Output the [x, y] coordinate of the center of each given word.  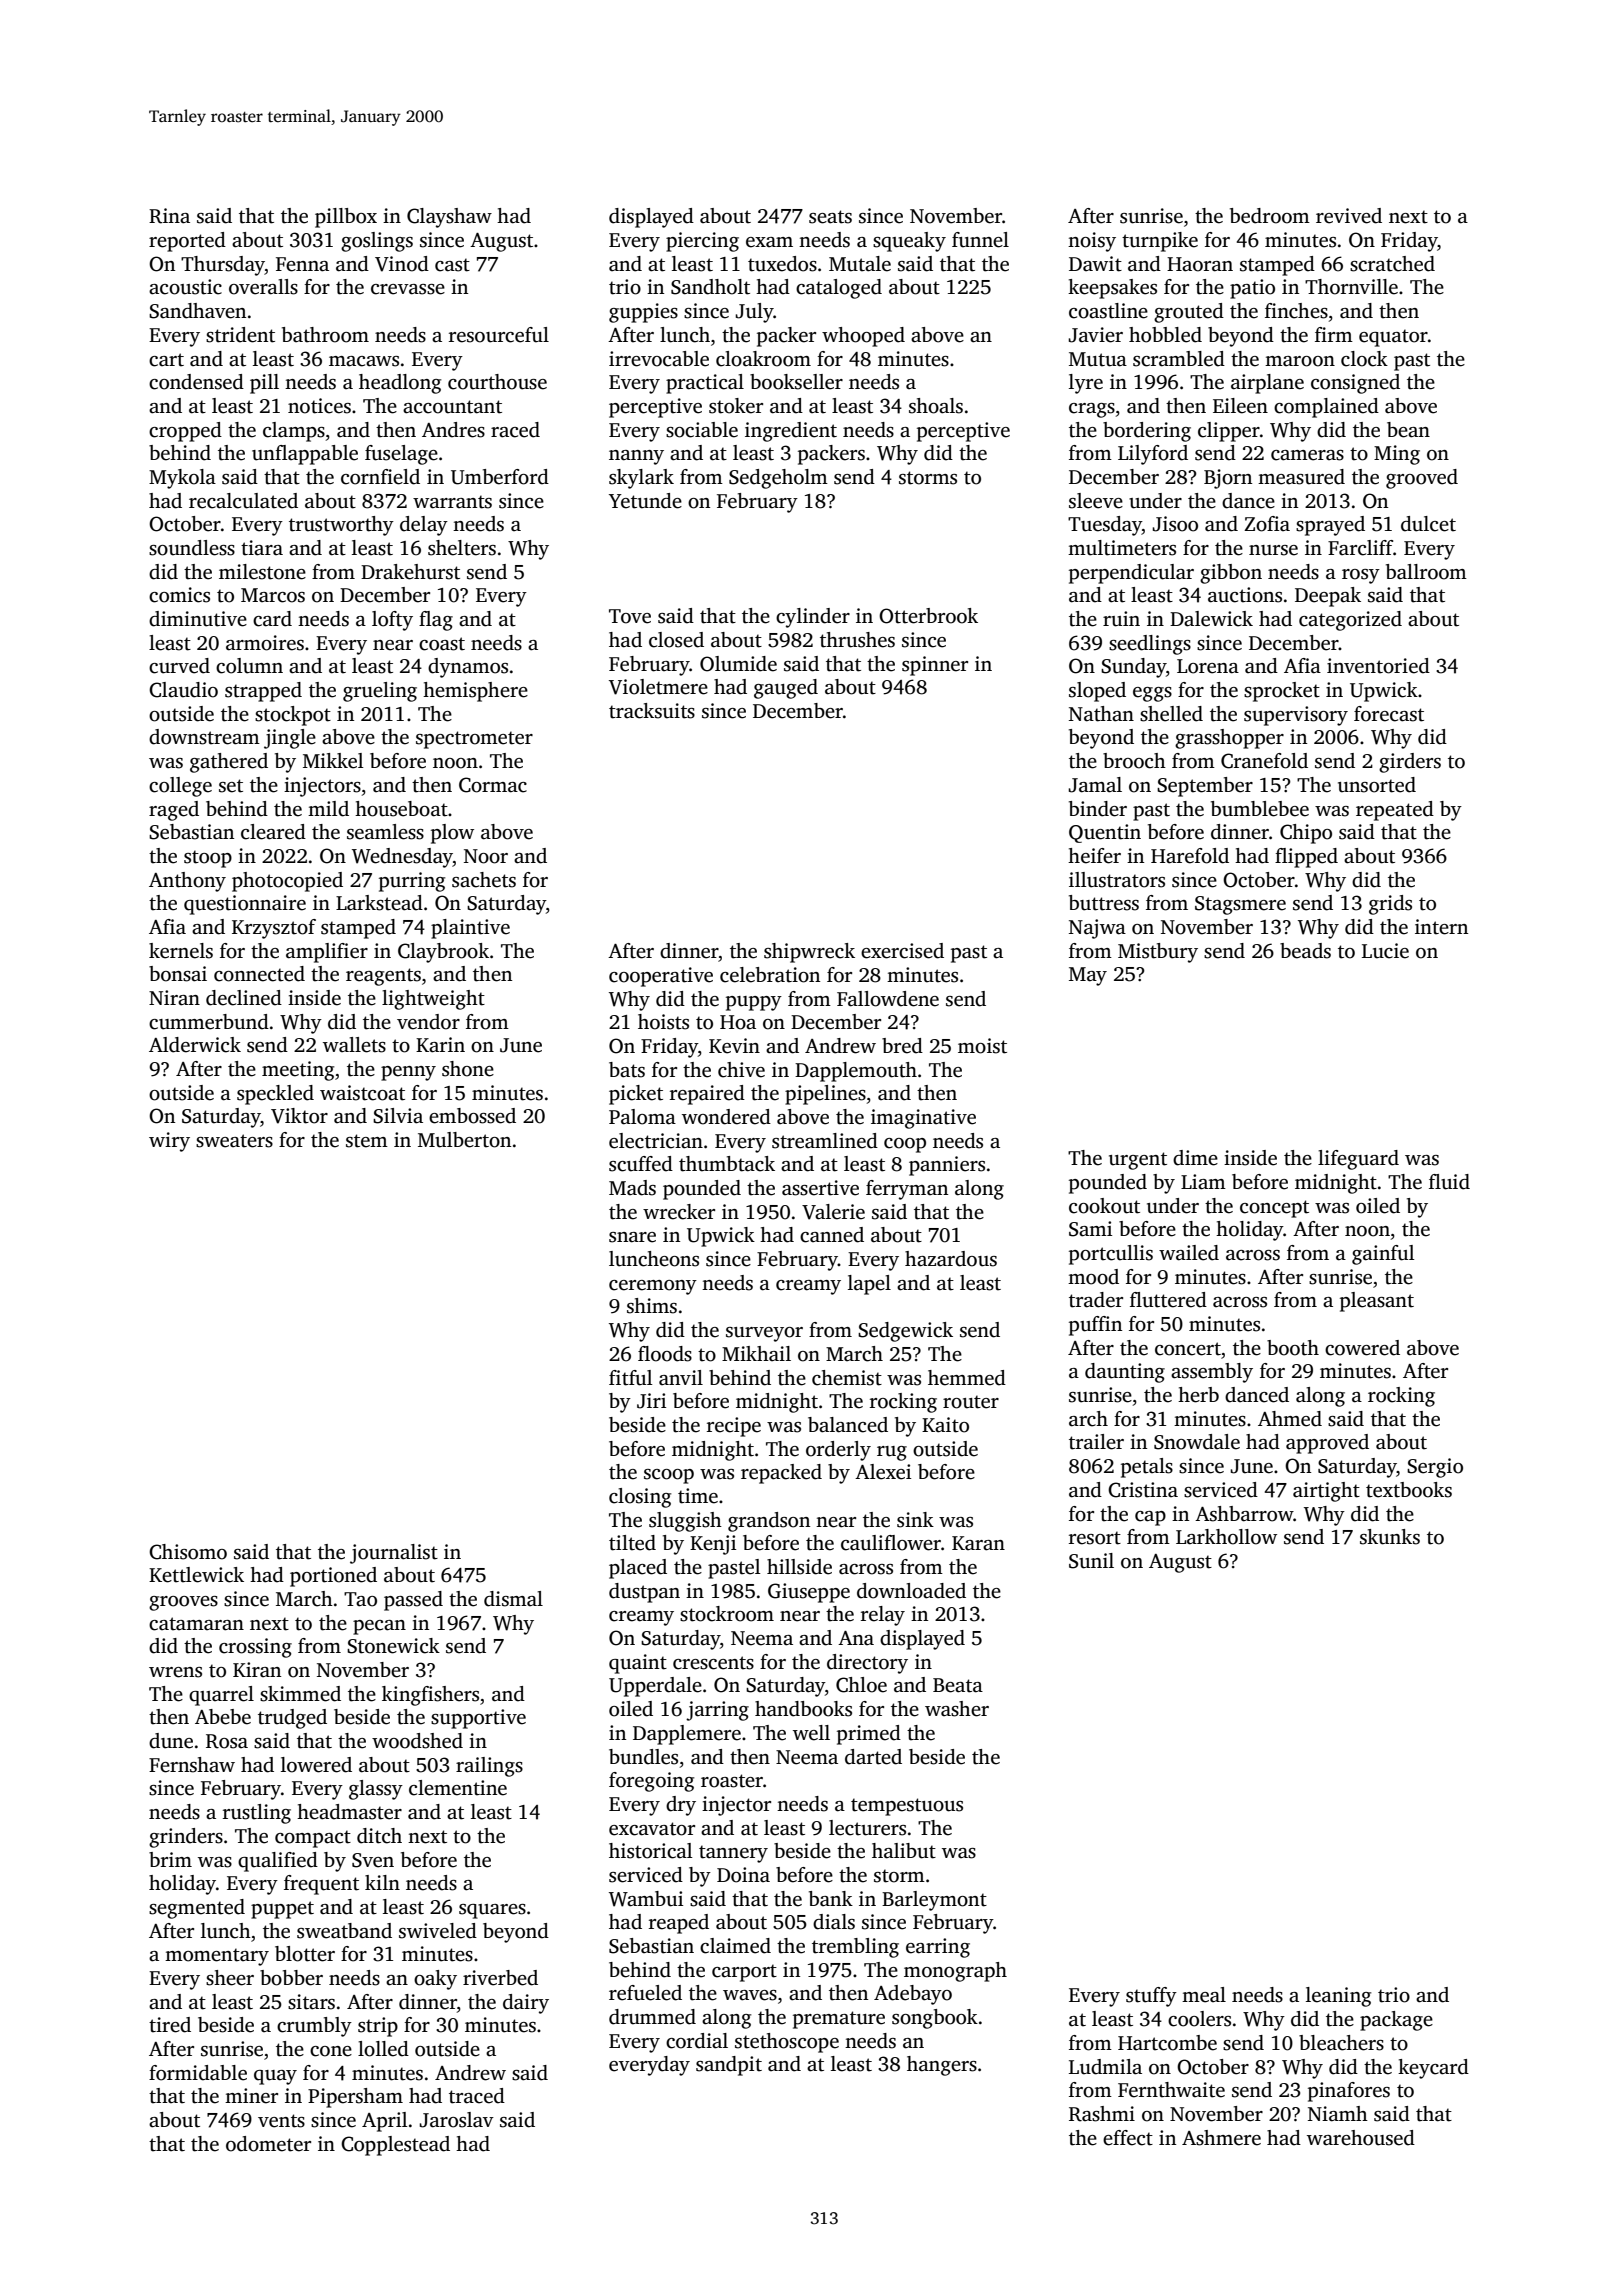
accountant [452, 407]
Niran [174, 998]
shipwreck [809, 953]
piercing [702, 242]
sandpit [729, 2066]
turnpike [1160, 242]
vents [281, 2121]
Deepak [1328, 597]
